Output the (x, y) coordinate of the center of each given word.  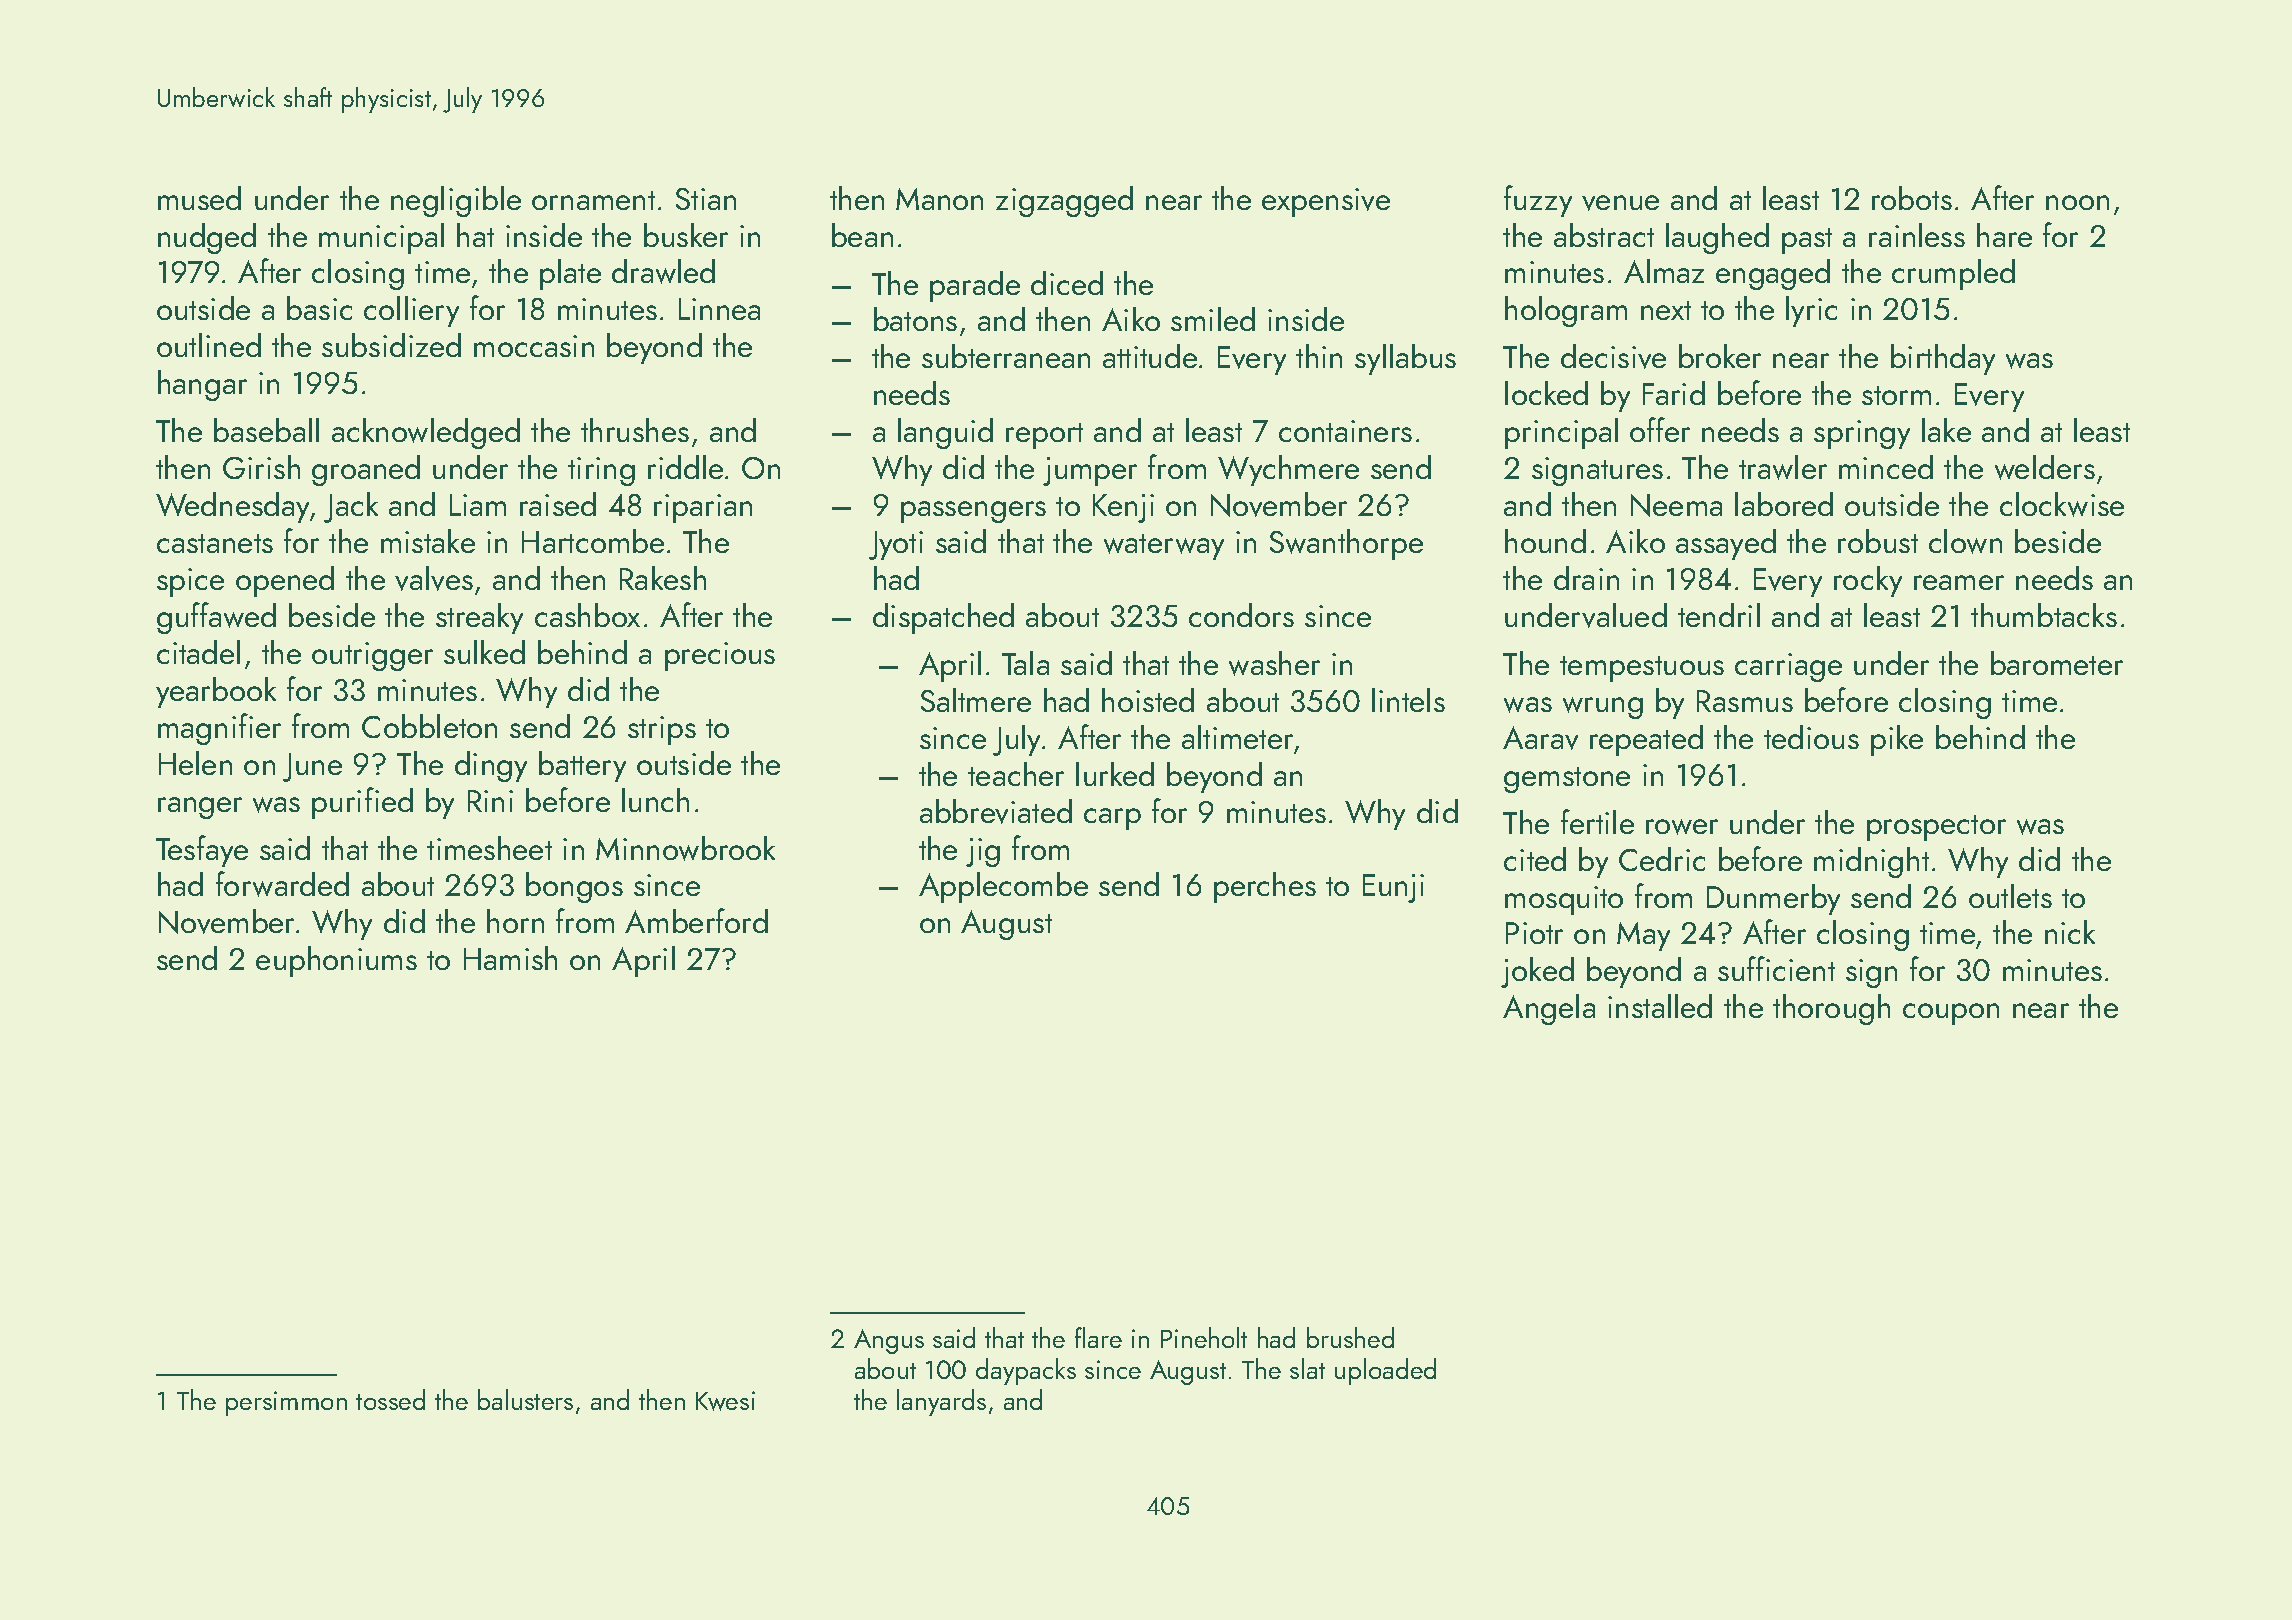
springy (1862, 434)
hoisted (1148, 700)
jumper (1090, 471)
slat (1307, 1368)
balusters (525, 1399)
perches (1265, 887)
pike (1897, 740)
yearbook (216, 692)
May (1643, 936)
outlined (209, 345)
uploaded (1385, 1371)
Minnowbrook (685, 848)
